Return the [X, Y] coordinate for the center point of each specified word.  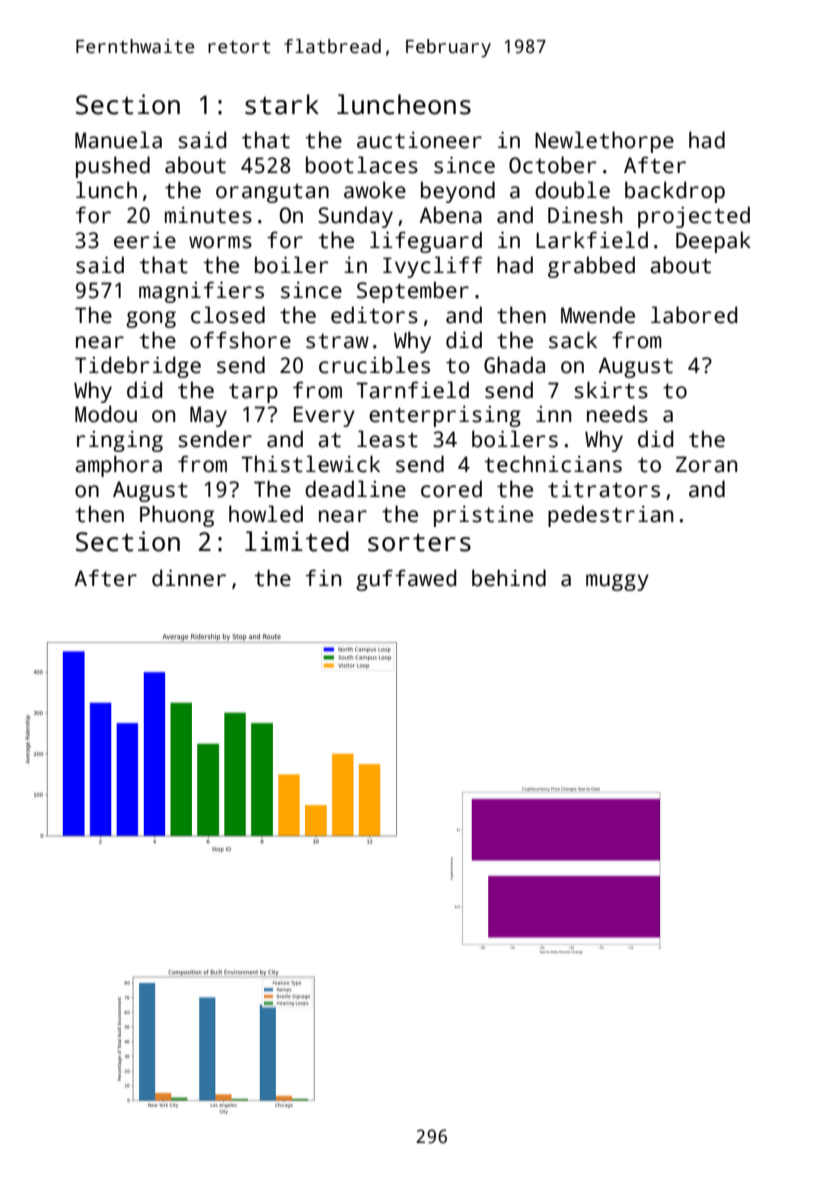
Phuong [177, 516]
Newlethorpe [604, 142]
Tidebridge [138, 367]
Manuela [118, 140]
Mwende [598, 315]
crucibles [374, 365]
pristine [483, 516]
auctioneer [419, 140]
